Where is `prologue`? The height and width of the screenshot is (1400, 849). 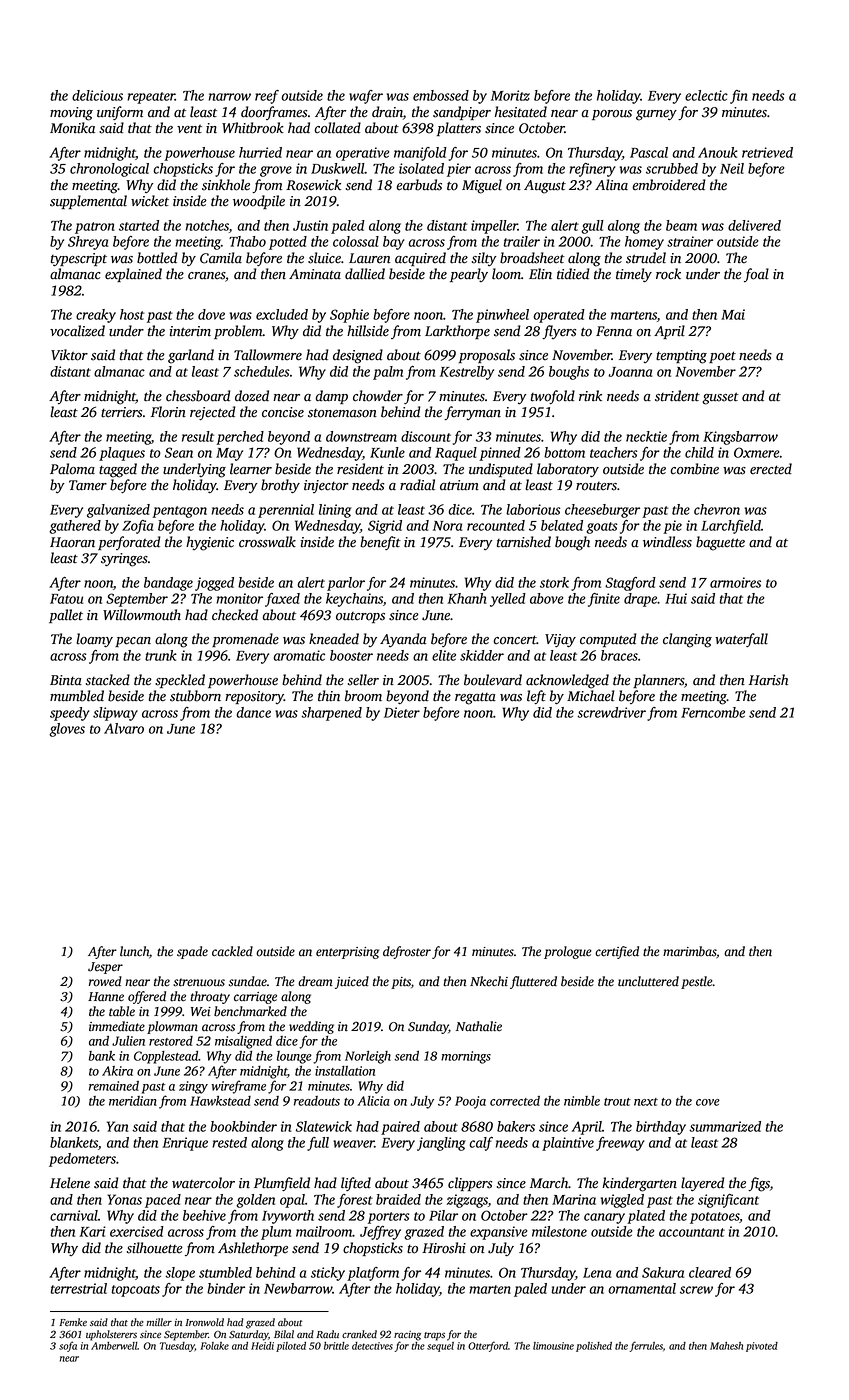
prologue is located at coordinates (568, 952).
